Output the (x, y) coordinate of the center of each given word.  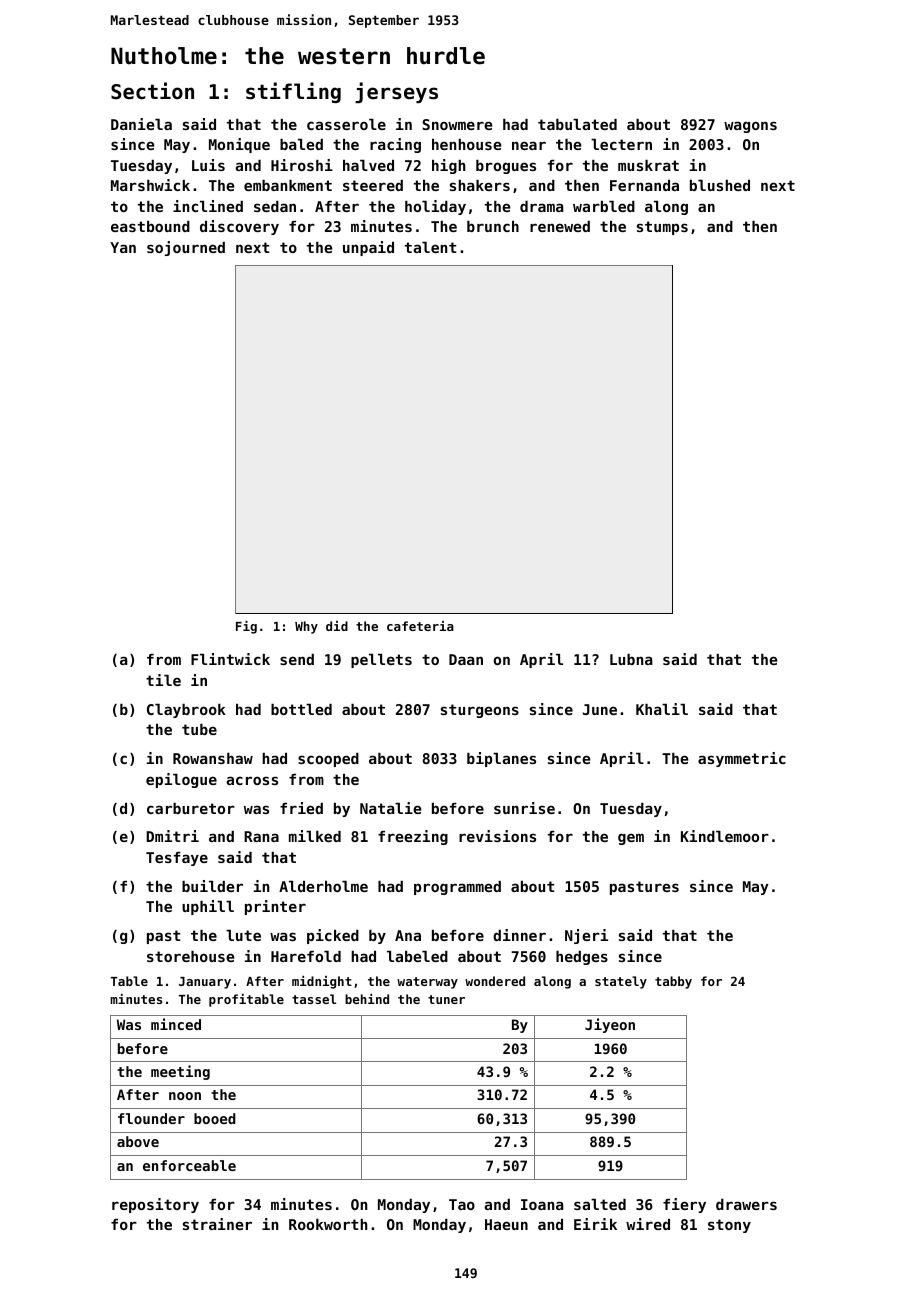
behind (367, 999)
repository (155, 1205)
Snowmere (457, 124)
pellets (381, 661)
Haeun (506, 1224)
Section (152, 91)
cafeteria (420, 626)
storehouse (191, 956)
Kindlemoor (725, 836)
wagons (750, 127)
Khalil (662, 709)
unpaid (368, 248)
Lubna (631, 659)
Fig (246, 627)
